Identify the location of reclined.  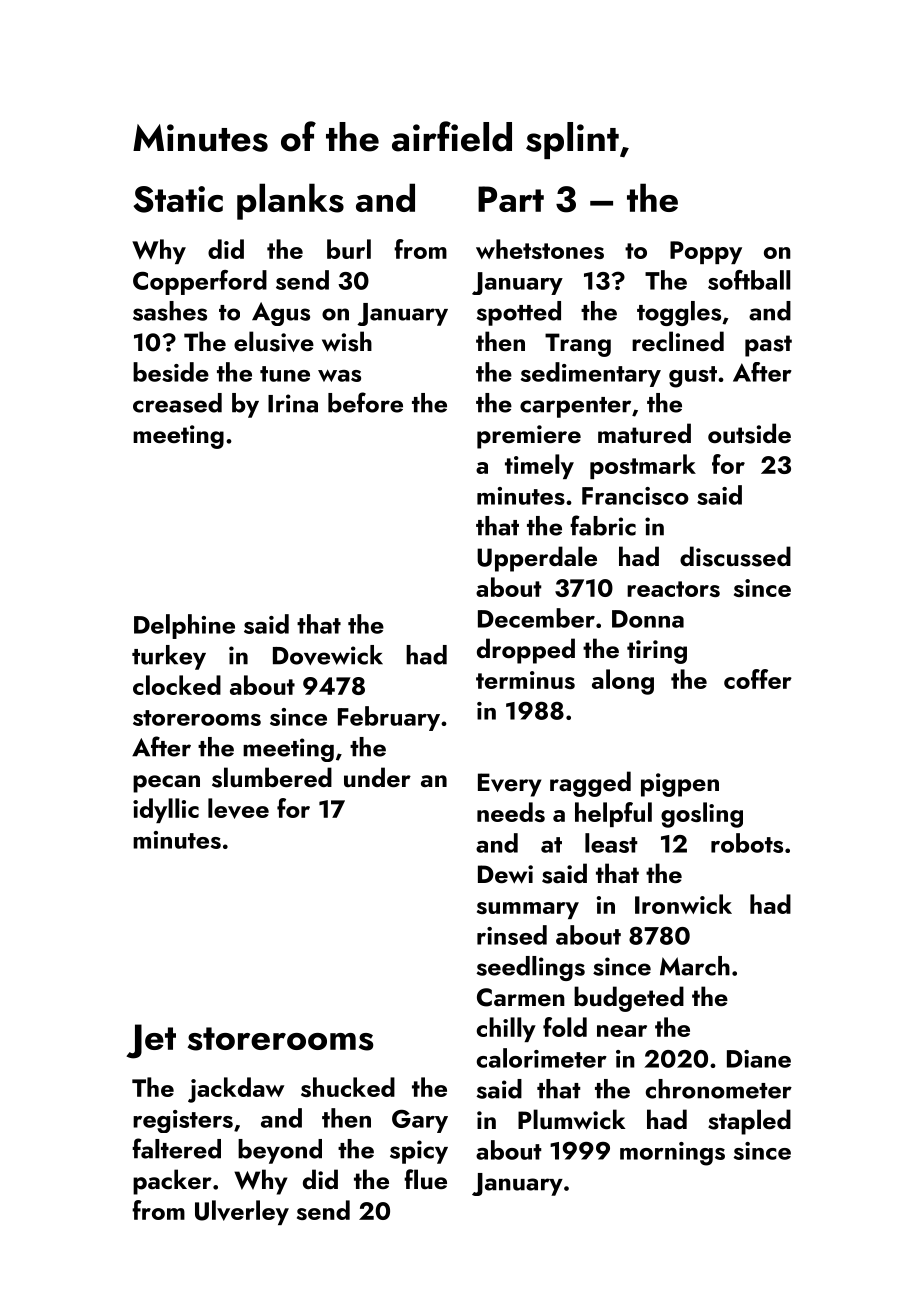
(678, 341).
